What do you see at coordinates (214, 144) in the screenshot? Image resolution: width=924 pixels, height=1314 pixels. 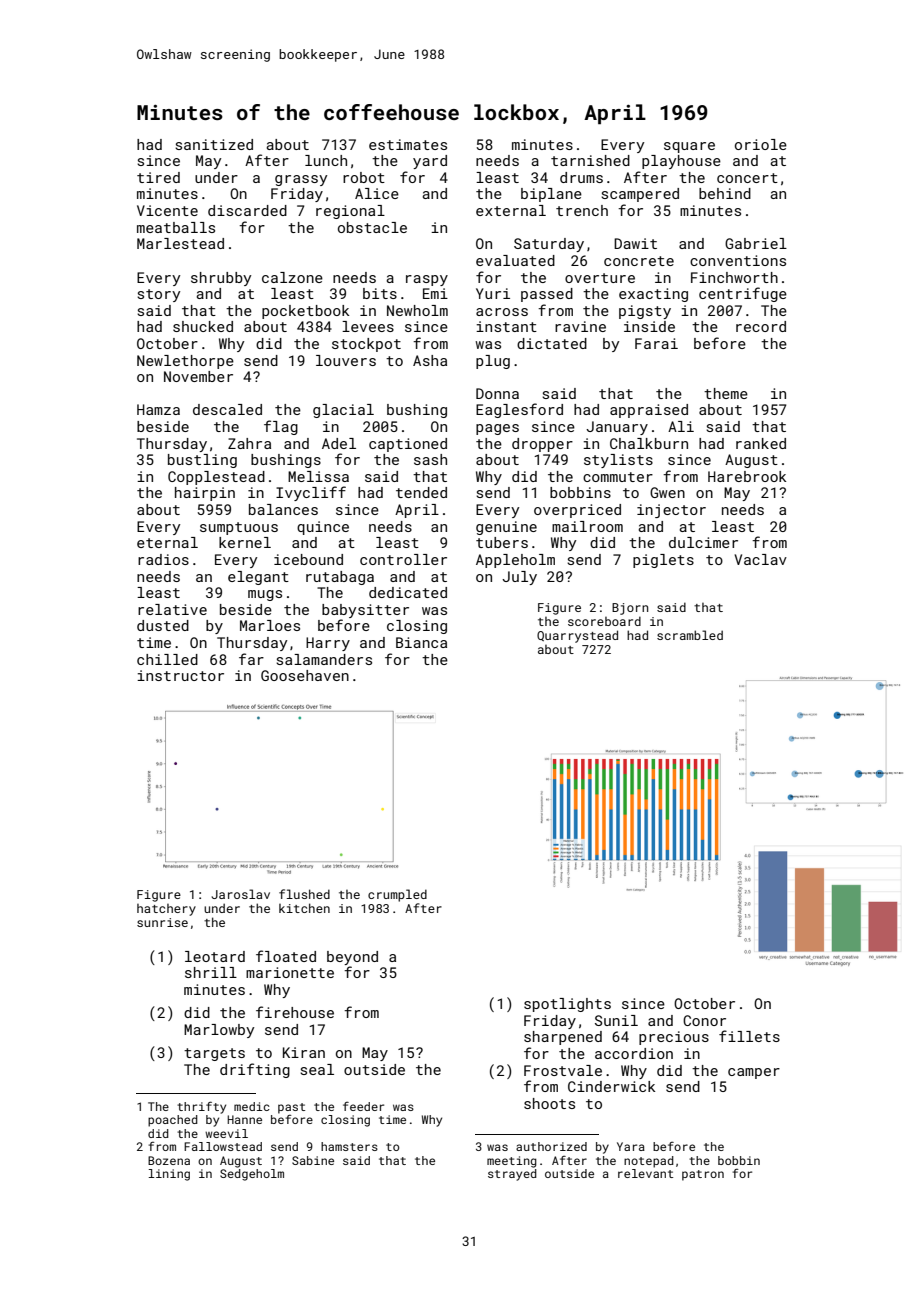 I see `sanitized` at bounding box center [214, 144].
